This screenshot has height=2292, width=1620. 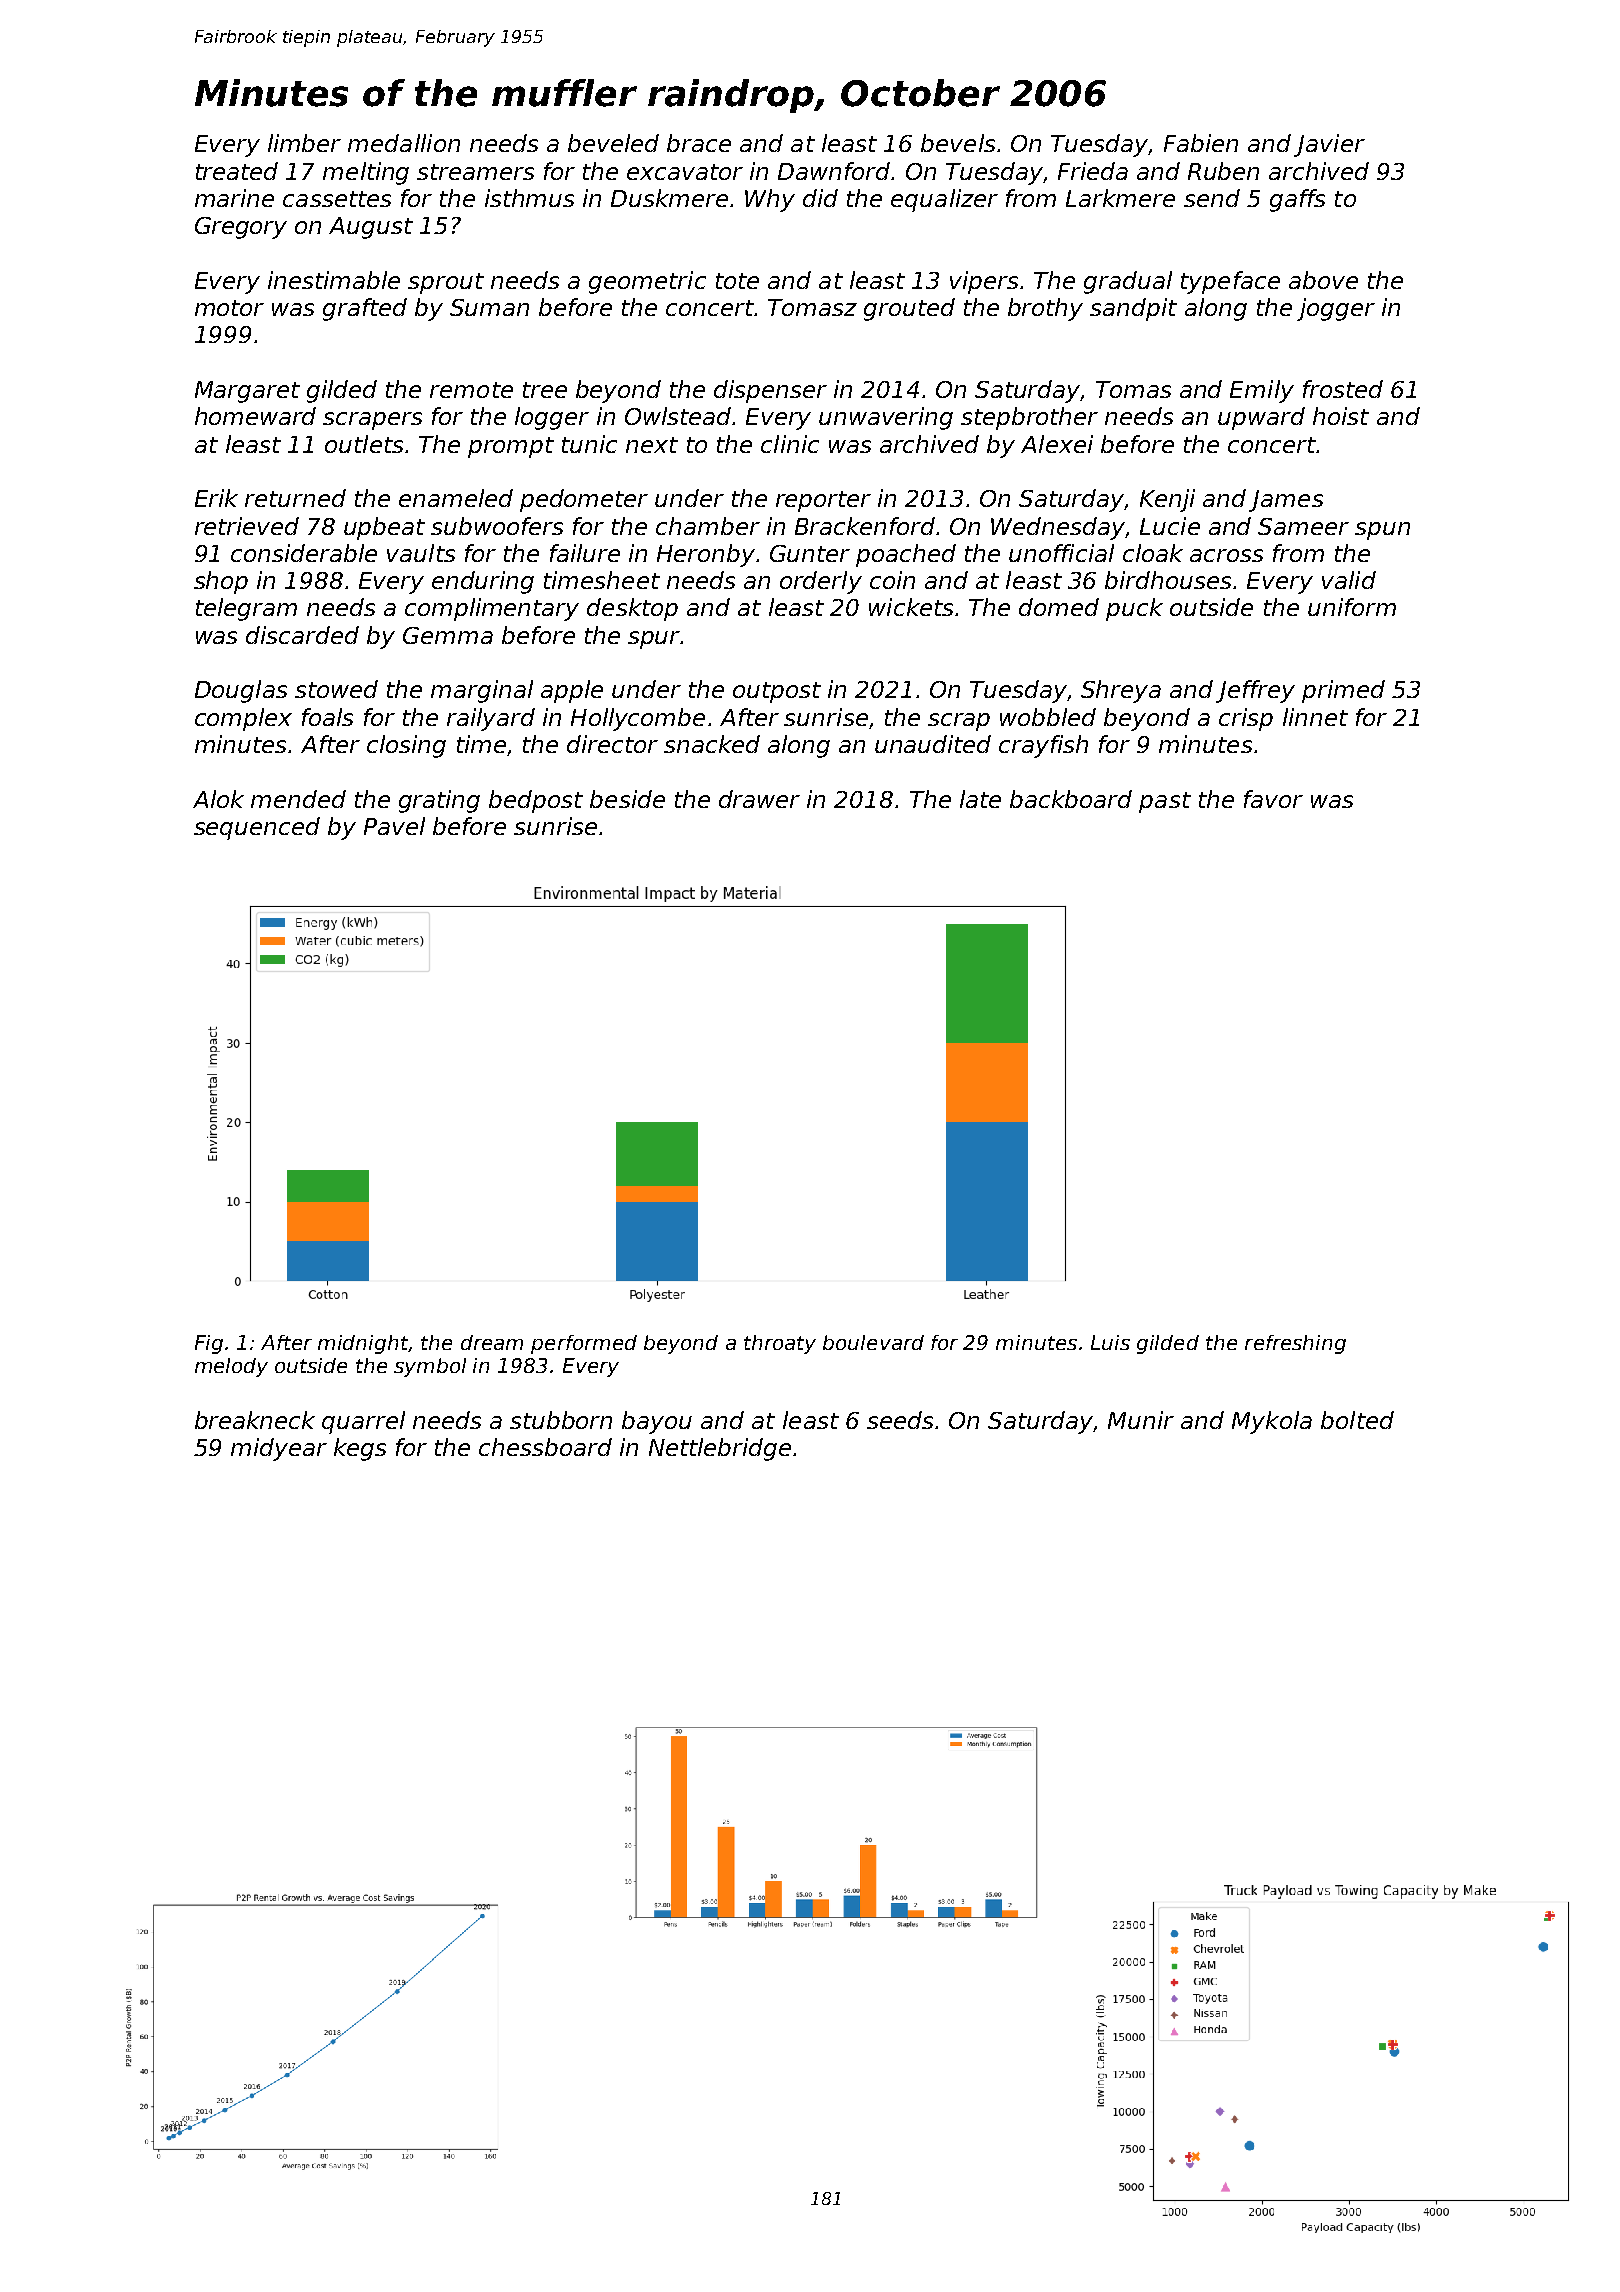 What do you see at coordinates (933, 744) in the screenshot?
I see `unaudited` at bounding box center [933, 744].
